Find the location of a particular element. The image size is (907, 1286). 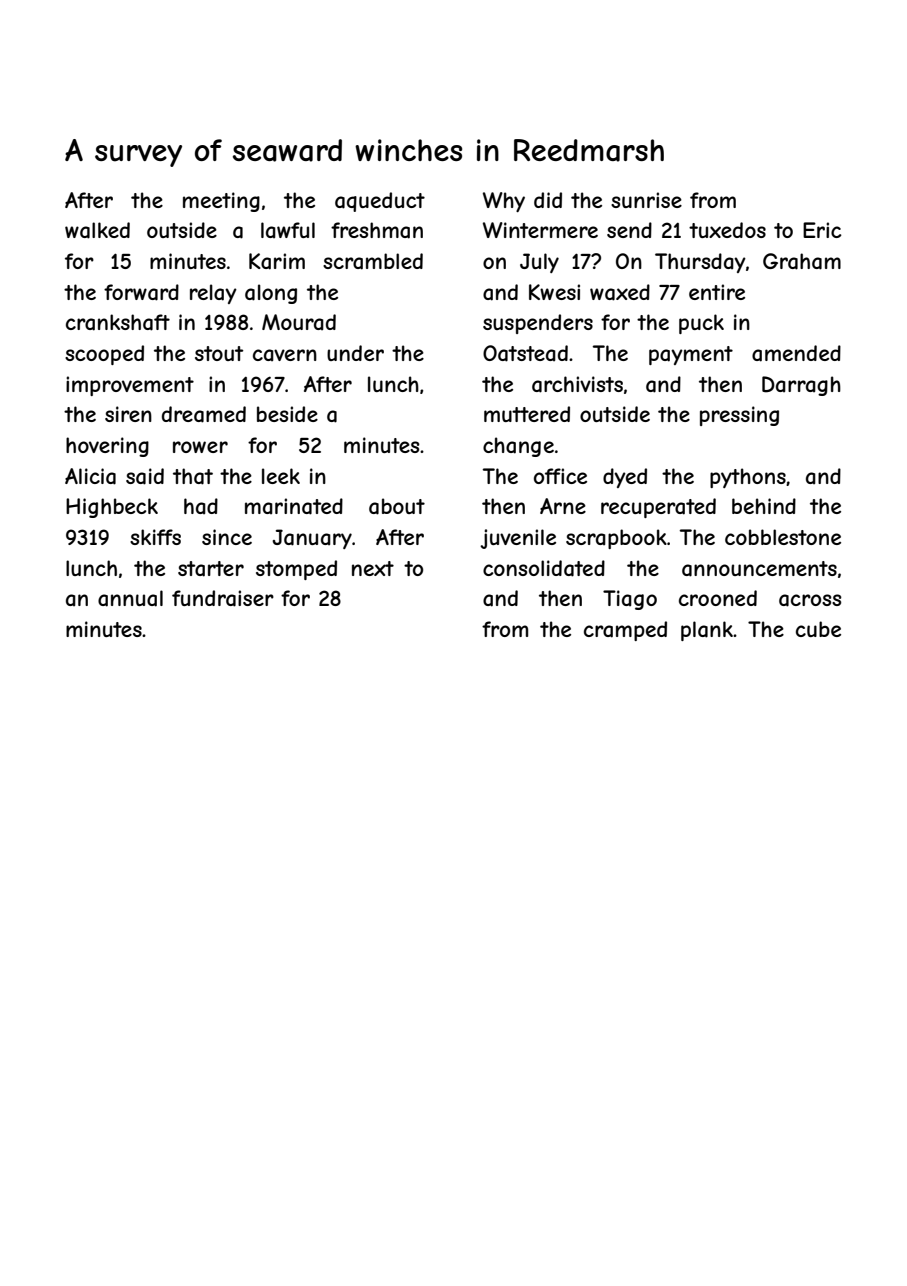

forward is located at coordinates (141, 292).
